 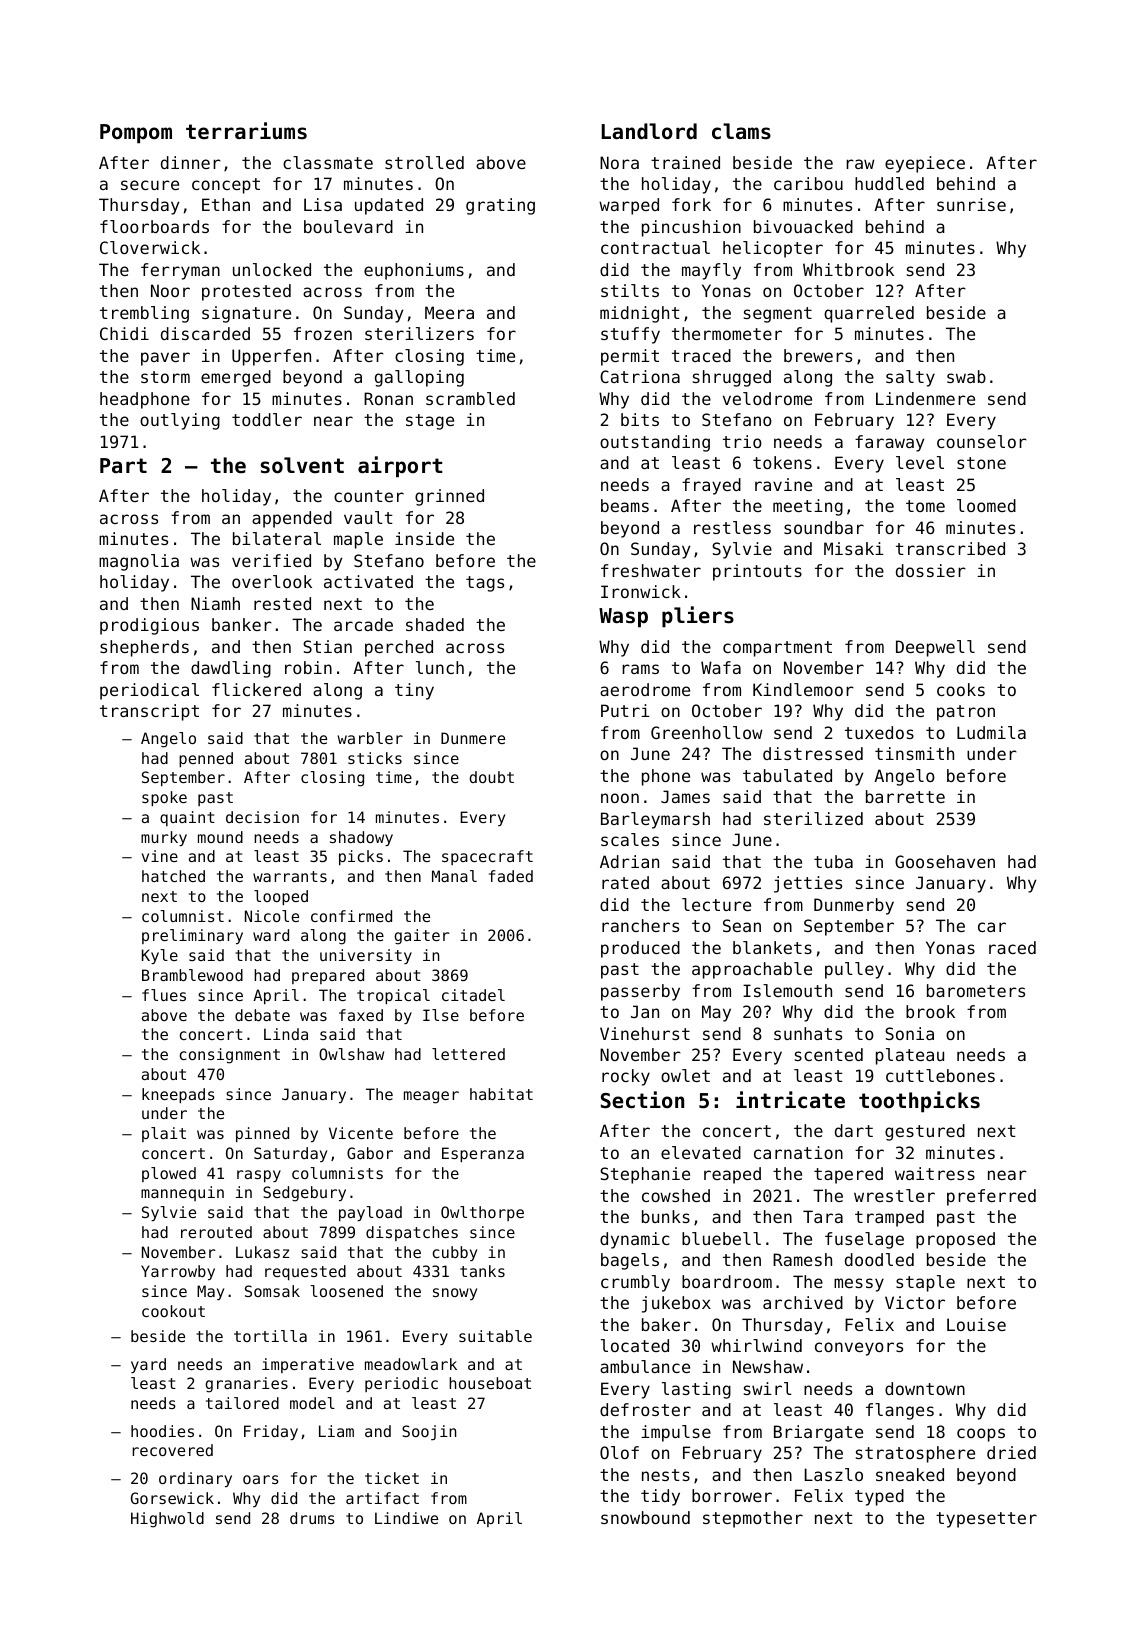 What do you see at coordinates (945, 861) in the screenshot?
I see `Goosehaven` at bounding box center [945, 861].
